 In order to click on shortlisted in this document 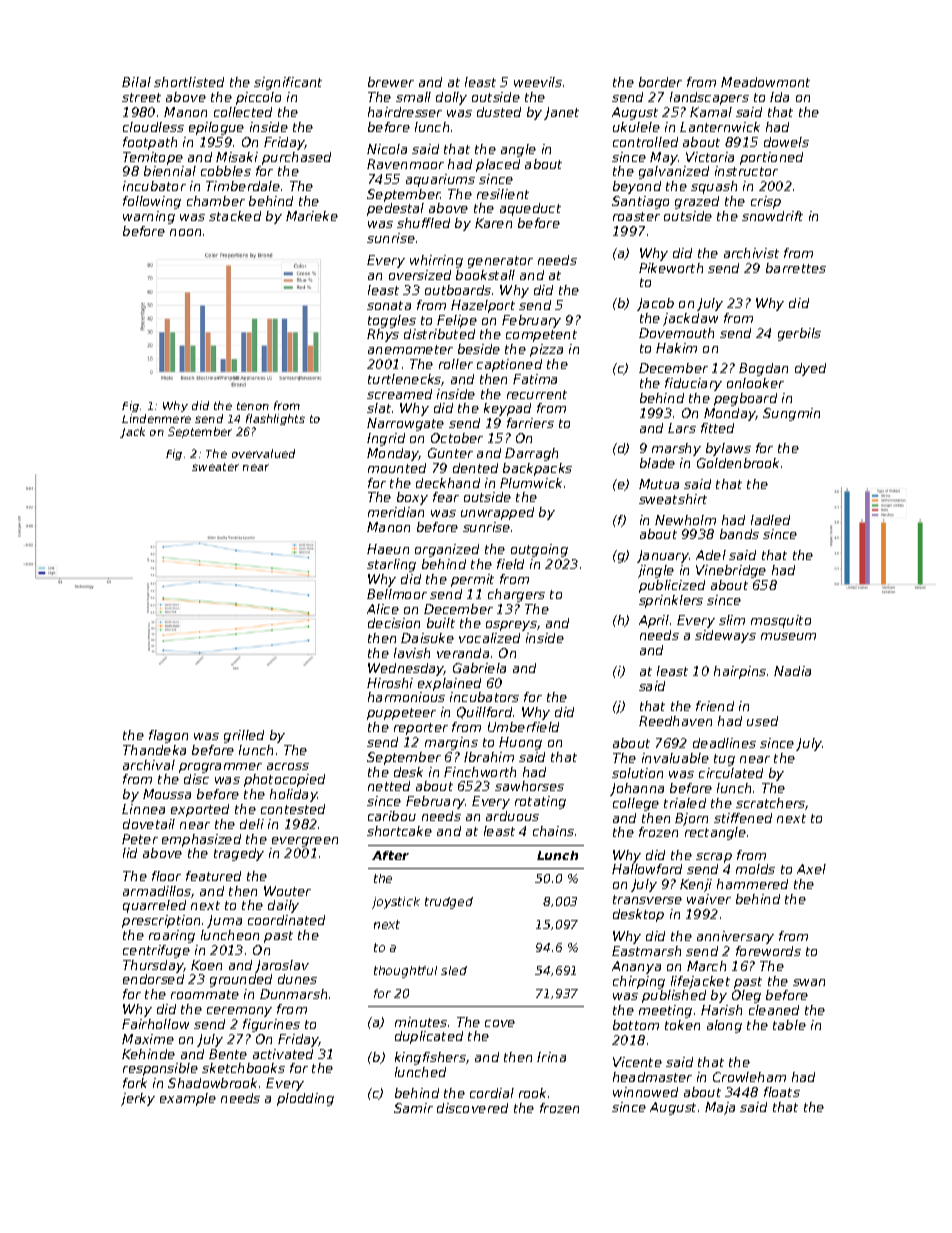, I will do `click(189, 82)`.
